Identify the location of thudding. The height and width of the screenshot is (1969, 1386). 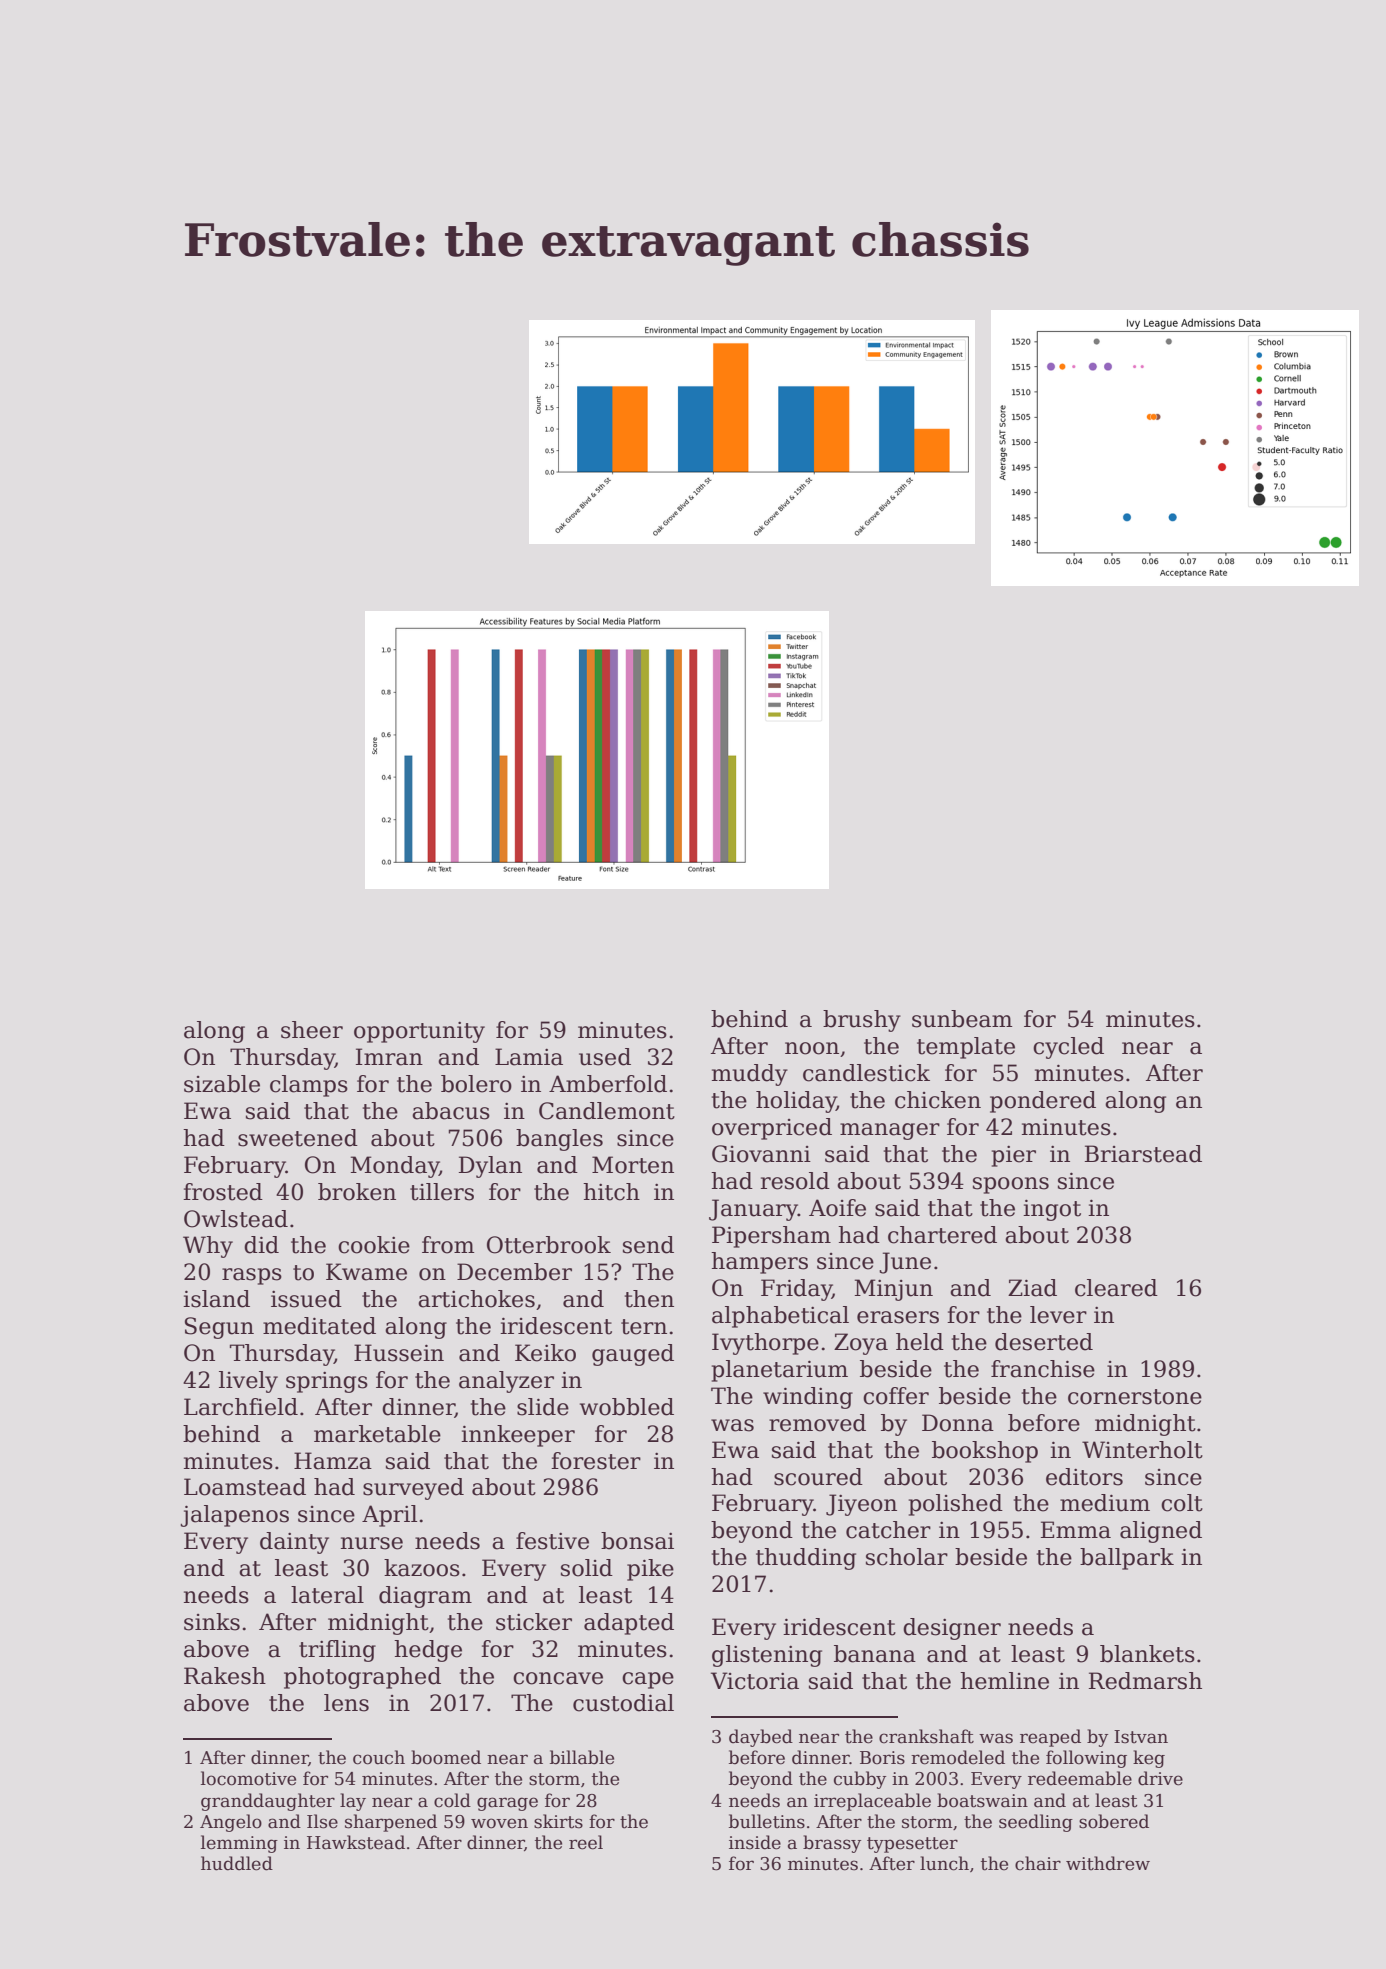
(806, 1559).
